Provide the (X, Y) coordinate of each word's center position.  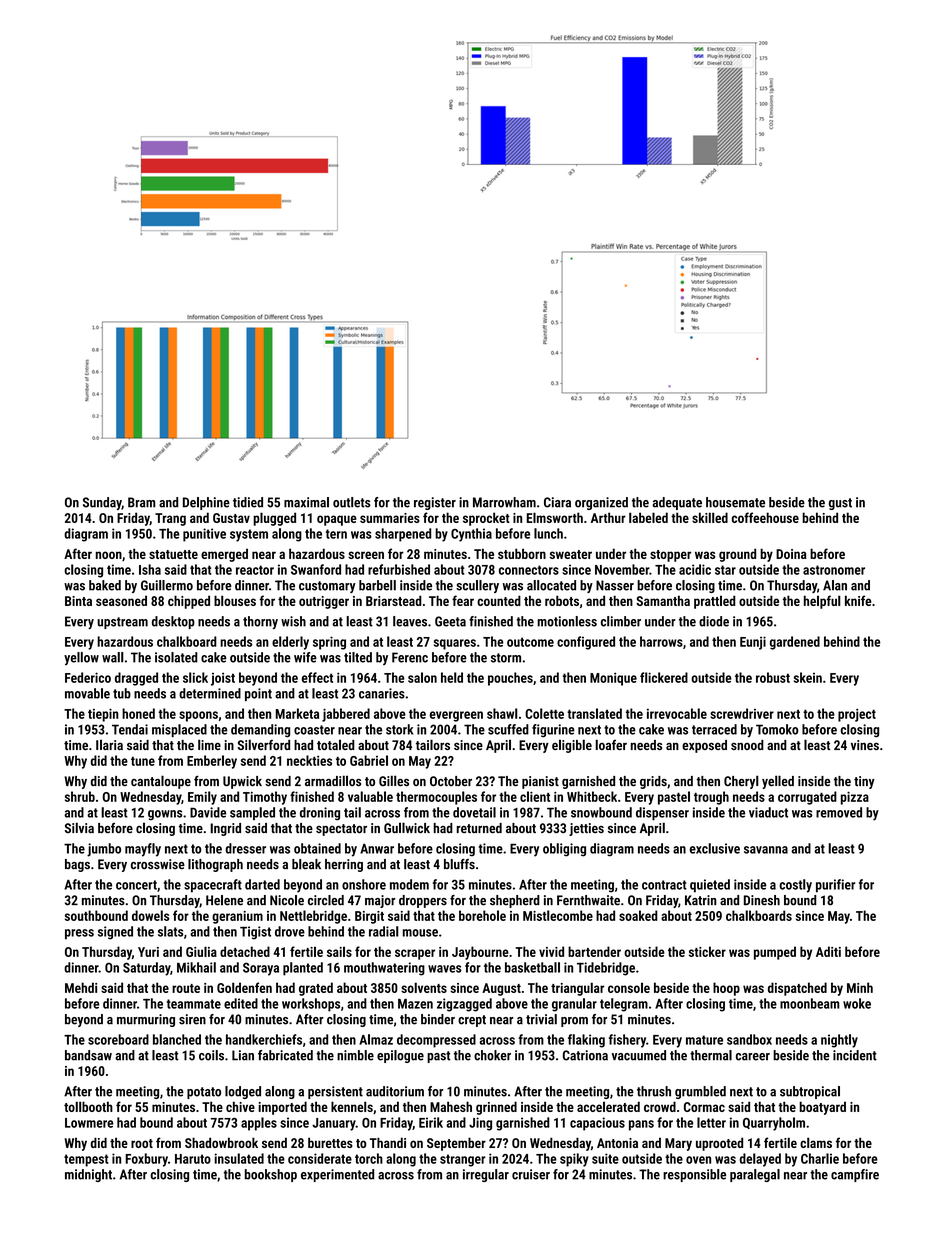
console (629, 988)
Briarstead (394, 600)
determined (210, 693)
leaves (410, 621)
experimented (337, 1175)
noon (109, 555)
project (857, 715)
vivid (551, 951)
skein (808, 677)
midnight (88, 1175)
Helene (224, 900)
